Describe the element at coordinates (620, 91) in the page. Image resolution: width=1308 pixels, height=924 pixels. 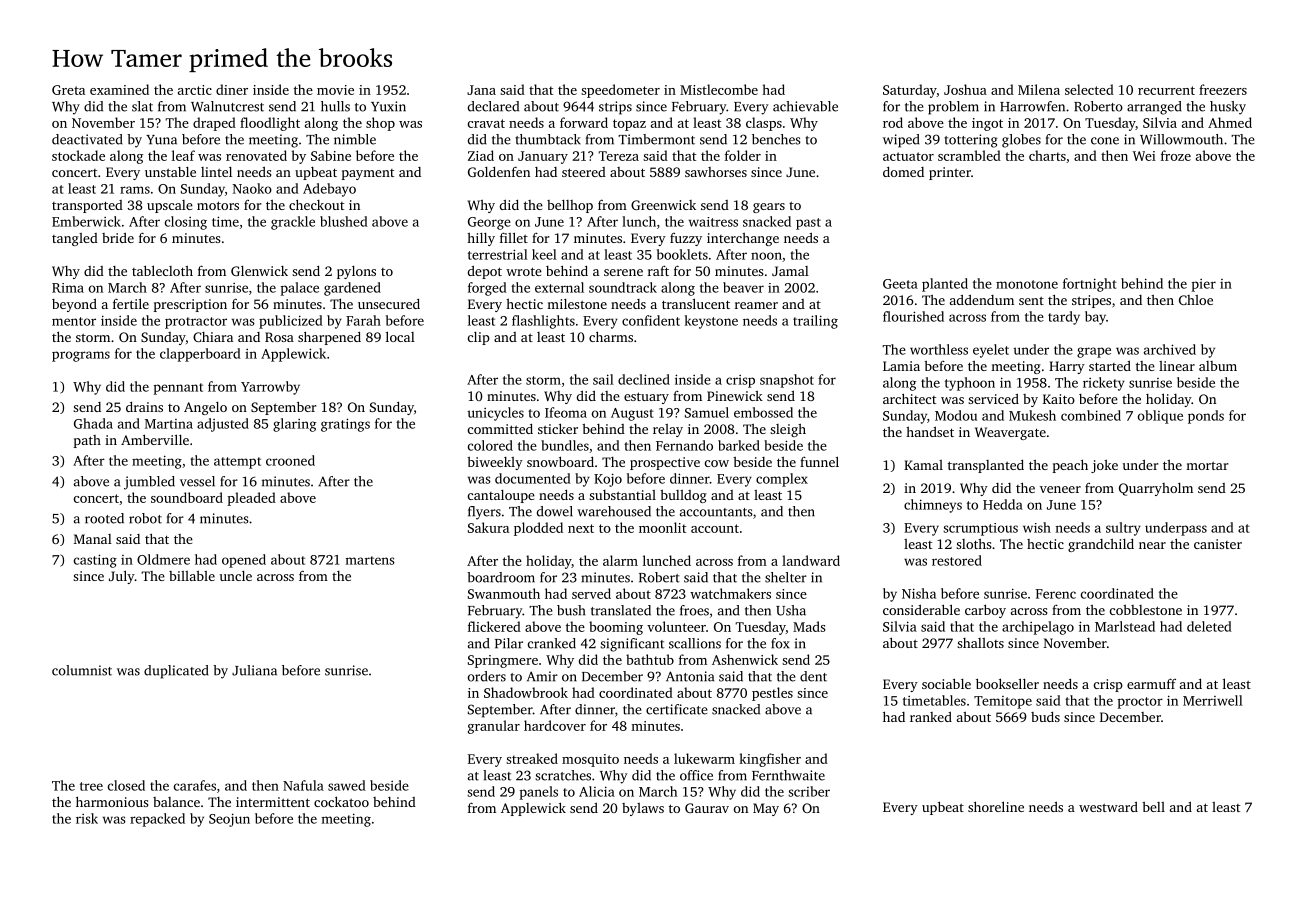
I see `speedometer` at that location.
